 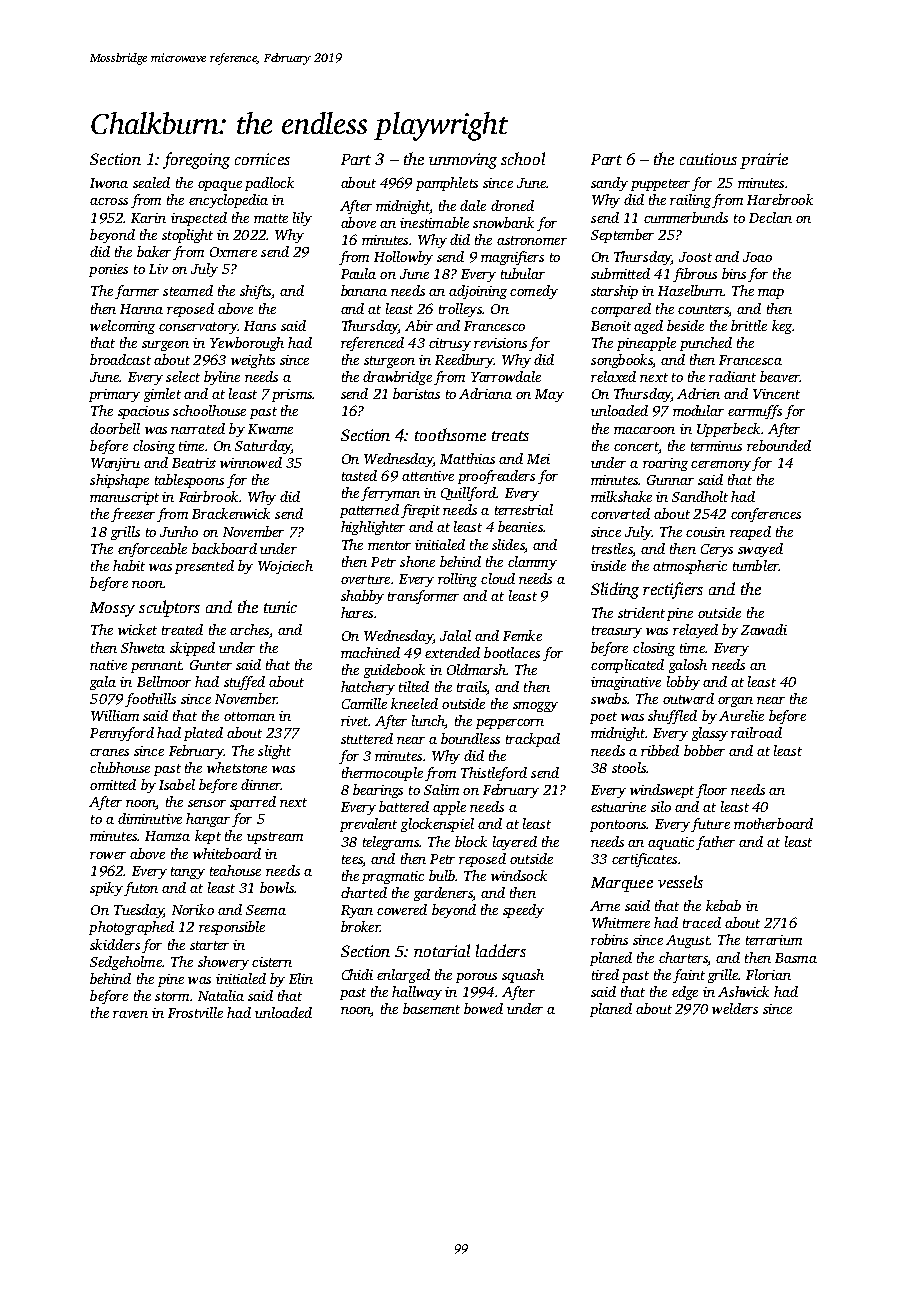 I want to click on foregoing, so click(x=196, y=160).
